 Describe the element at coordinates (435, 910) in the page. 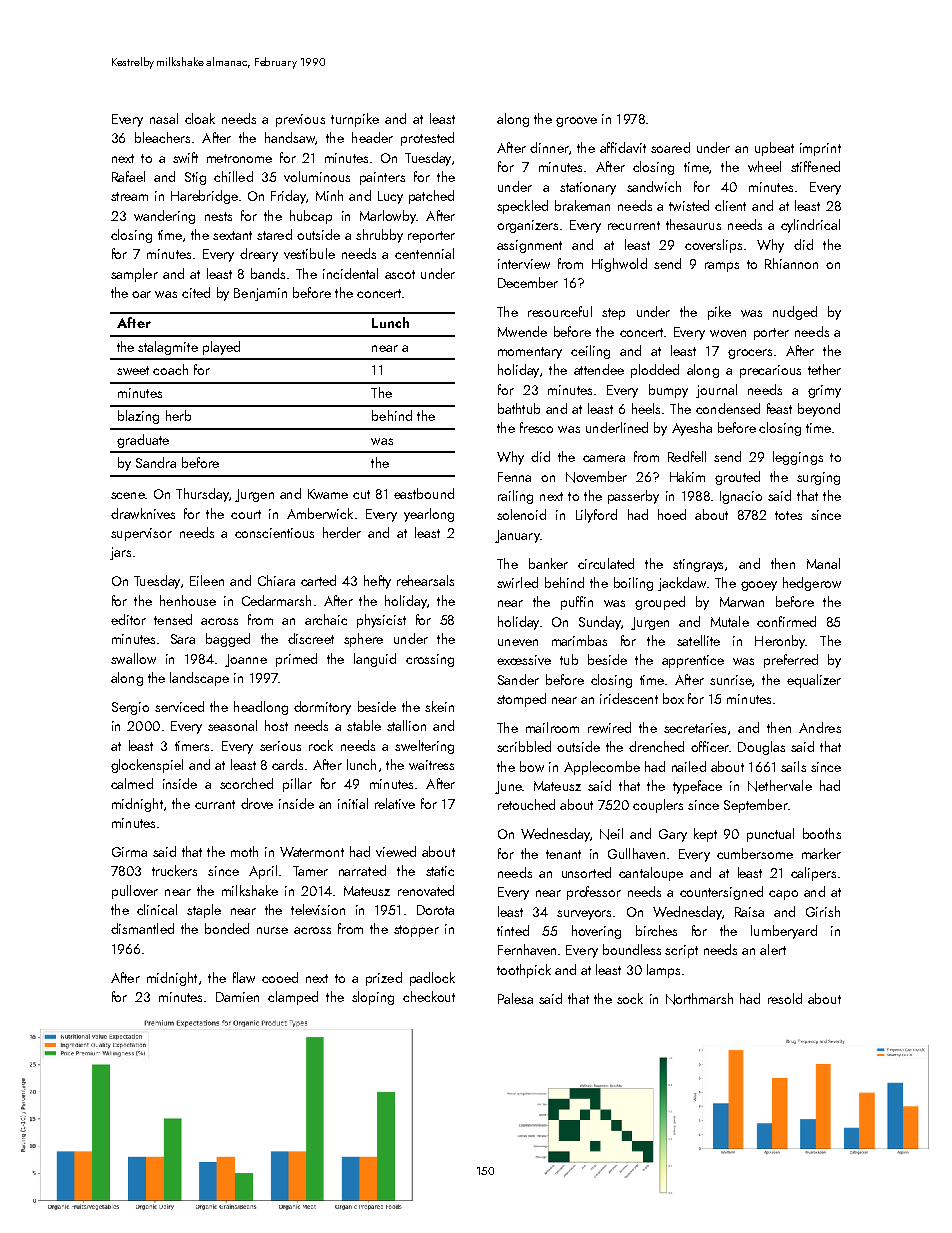

I see `Dorota` at that location.
